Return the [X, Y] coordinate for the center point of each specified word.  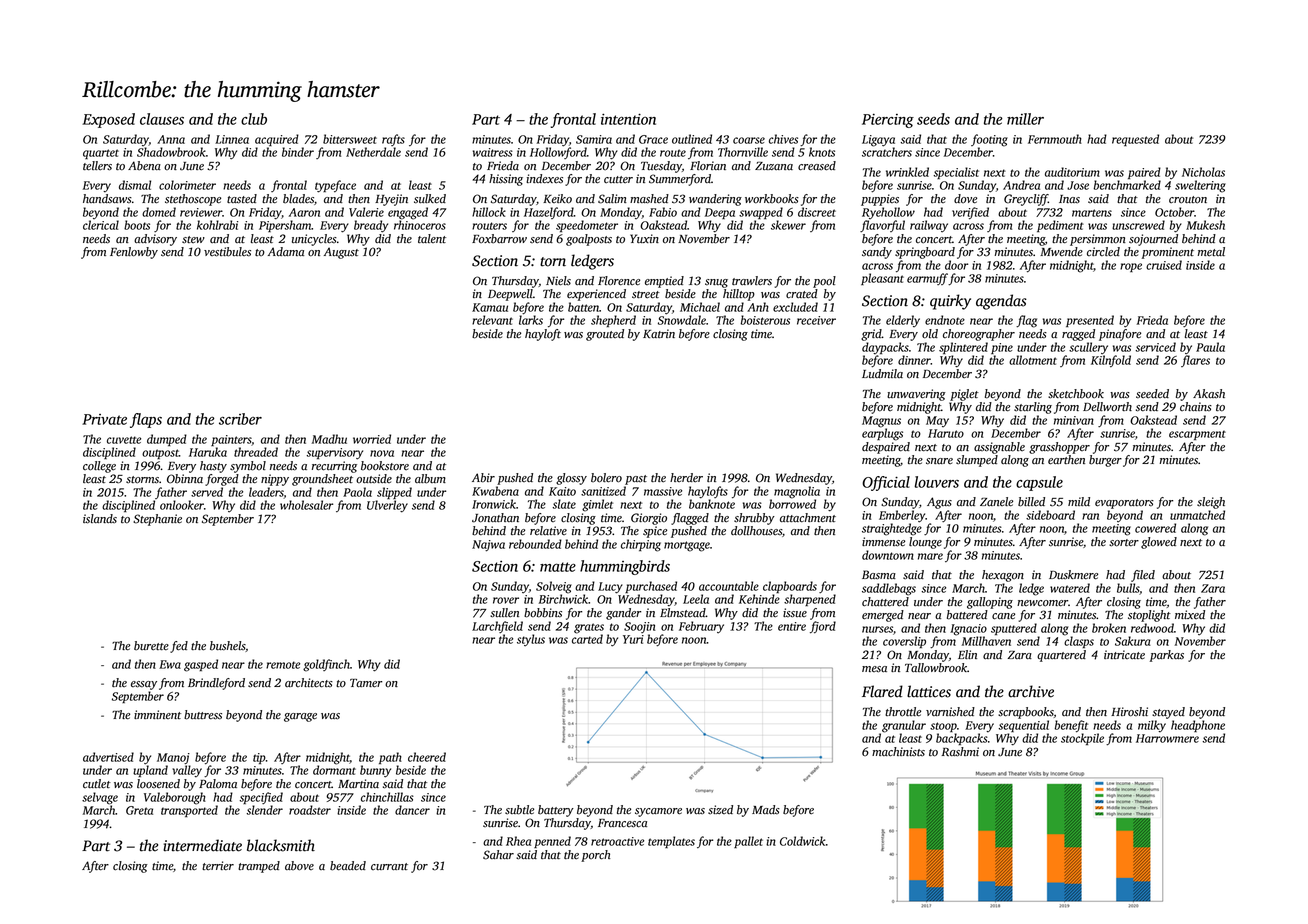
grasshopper [1059, 448]
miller [1025, 119]
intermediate [202, 845]
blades [298, 199]
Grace [653, 139]
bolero [606, 478]
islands [100, 519]
